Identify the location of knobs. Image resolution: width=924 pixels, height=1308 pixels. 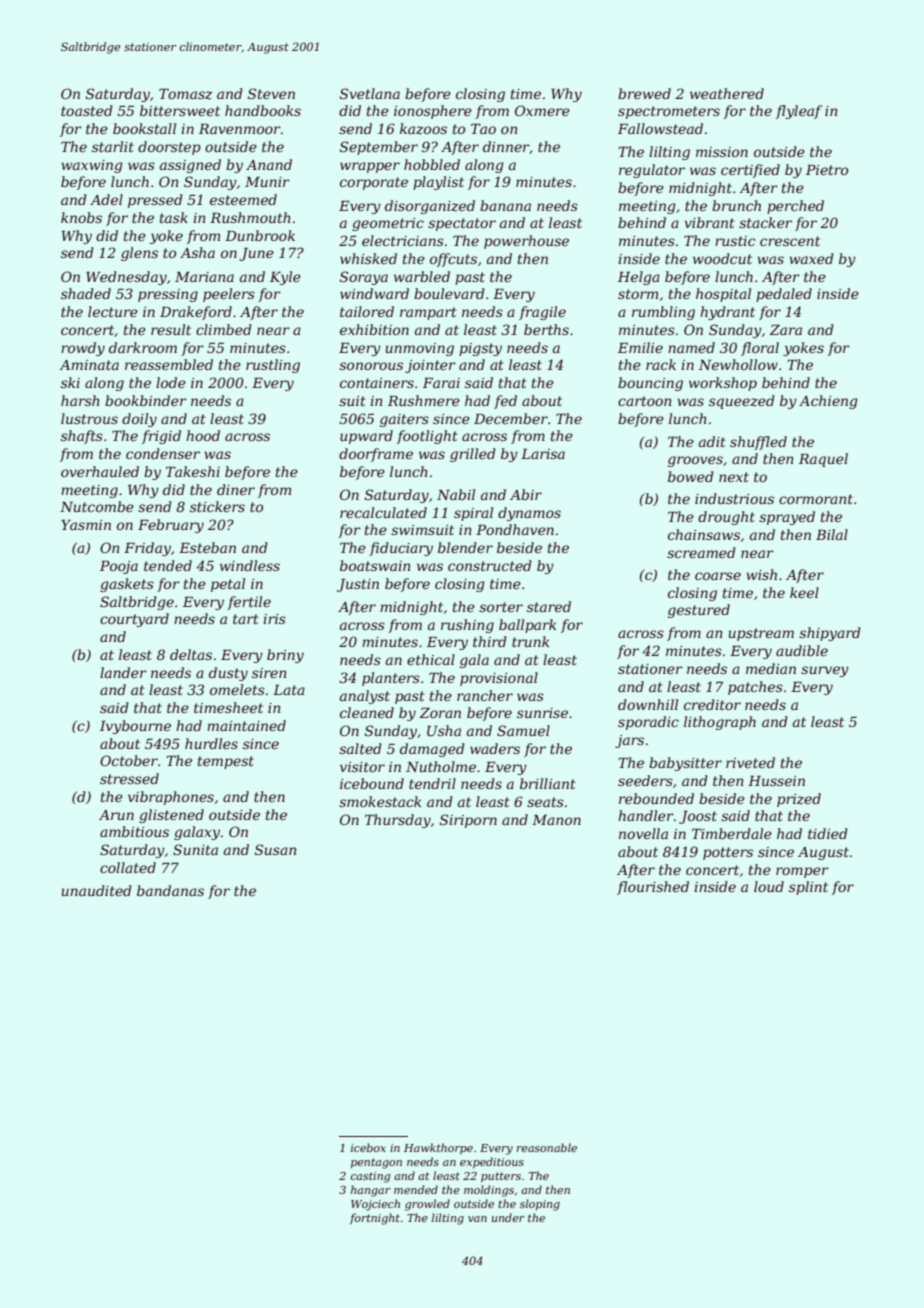
(81, 217).
